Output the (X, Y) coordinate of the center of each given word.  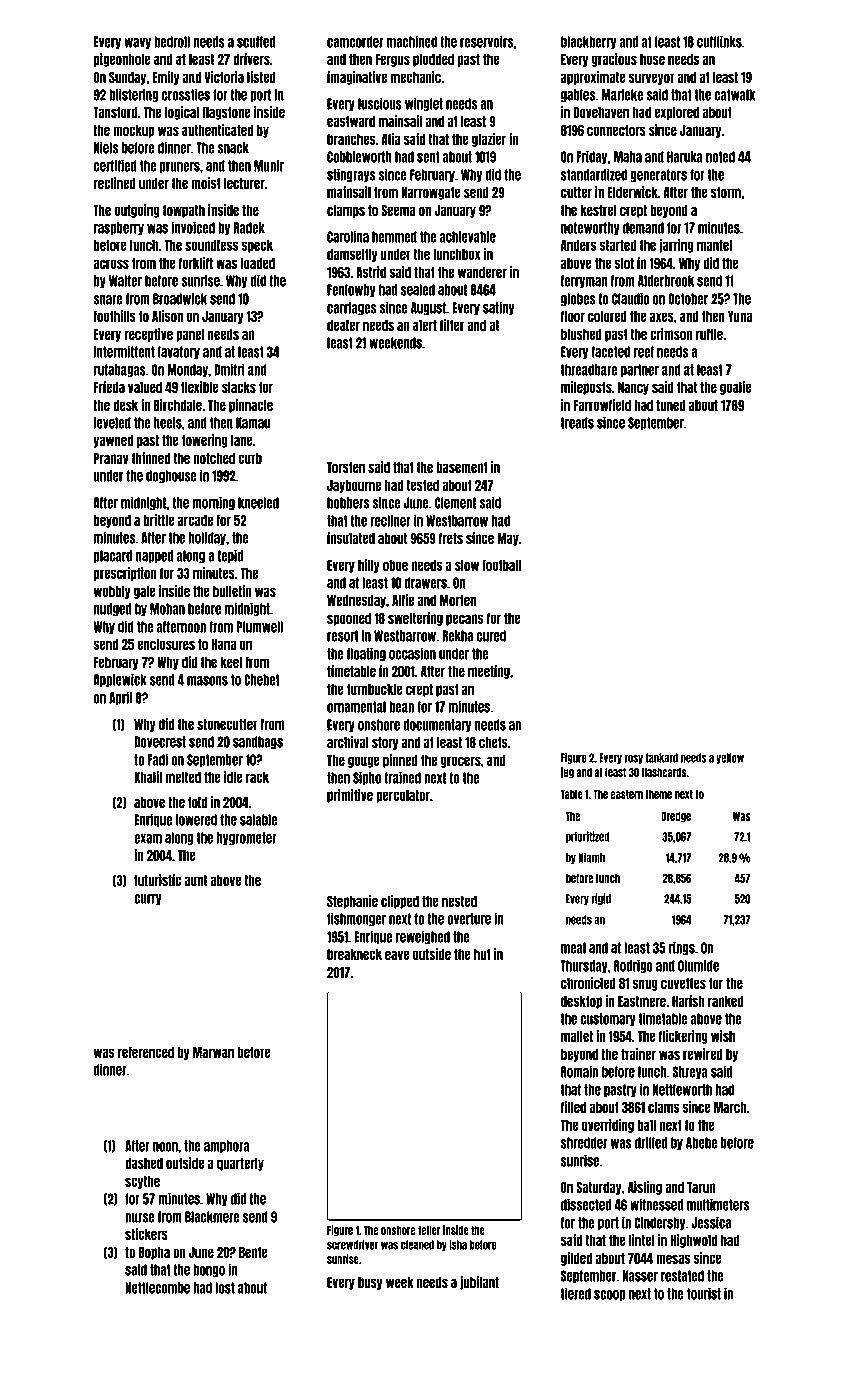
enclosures (166, 644)
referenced (146, 1052)
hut (482, 954)
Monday (187, 370)
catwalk (734, 95)
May (508, 539)
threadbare (589, 370)
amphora (227, 1146)
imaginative (357, 78)
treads (577, 423)
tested (422, 485)
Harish (688, 1001)
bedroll (172, 42)
